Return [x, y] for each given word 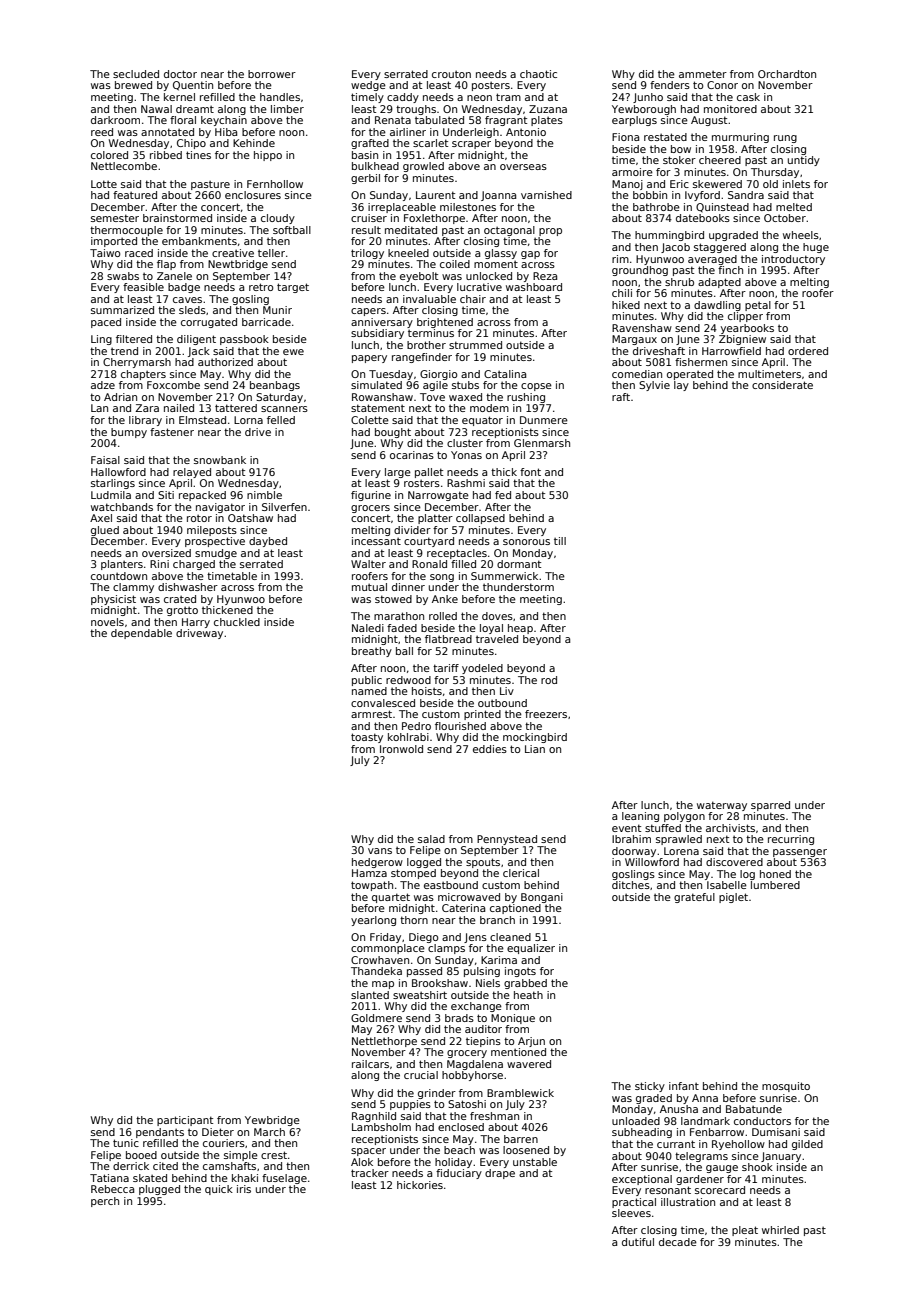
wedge [368, 86]
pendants [160, 1133]
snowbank [220, 460]
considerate [782, 385]
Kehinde [254, 143]
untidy [804, 161]
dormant [519, 564]
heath [528, 995]
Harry [196, 623]
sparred [770, 806]
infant [684, 1086]
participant [185, 1121]
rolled [443, 616]
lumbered [775, 885]
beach [459, 1150]
